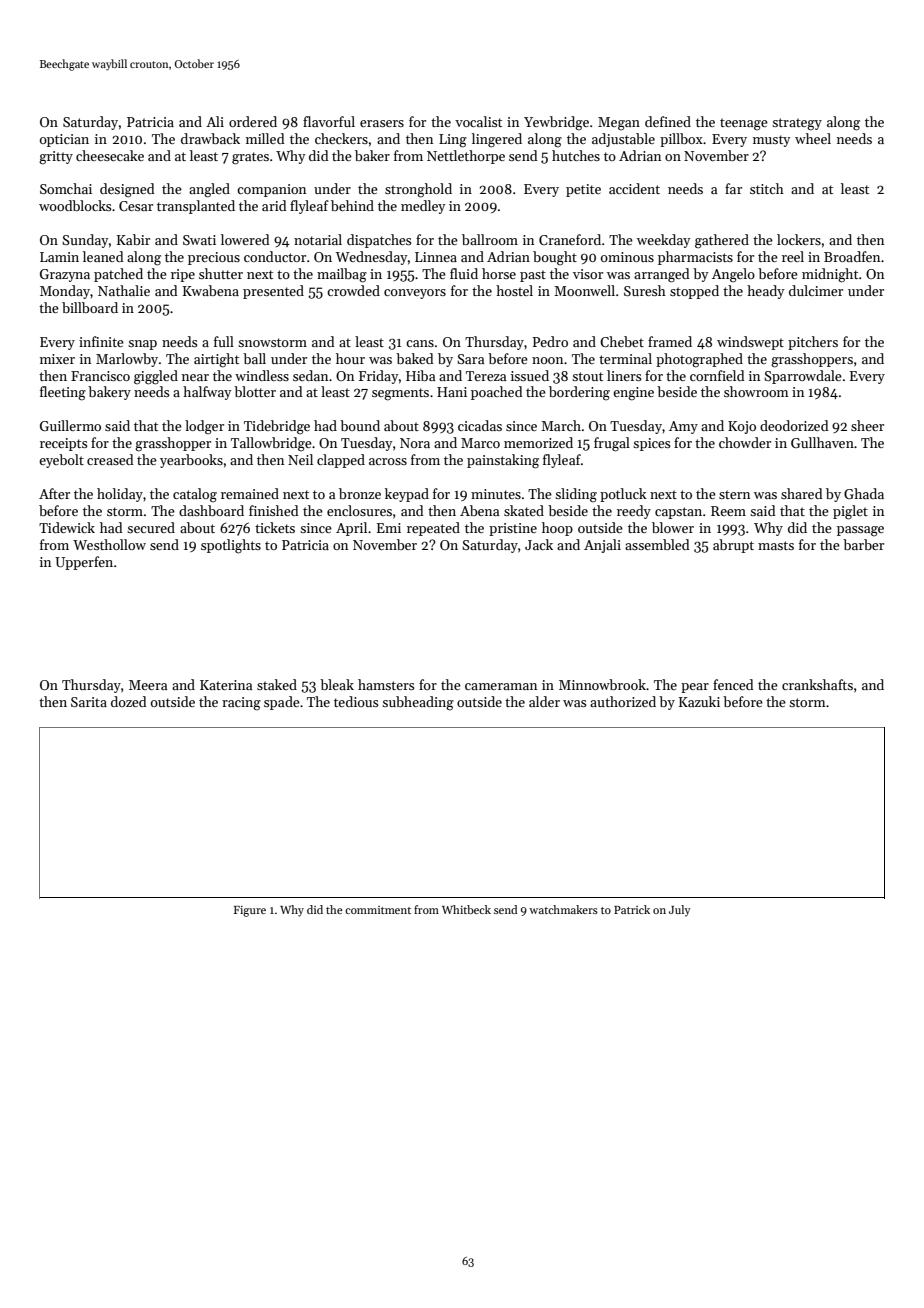  I want to click on ordered, so click(253, 121).
